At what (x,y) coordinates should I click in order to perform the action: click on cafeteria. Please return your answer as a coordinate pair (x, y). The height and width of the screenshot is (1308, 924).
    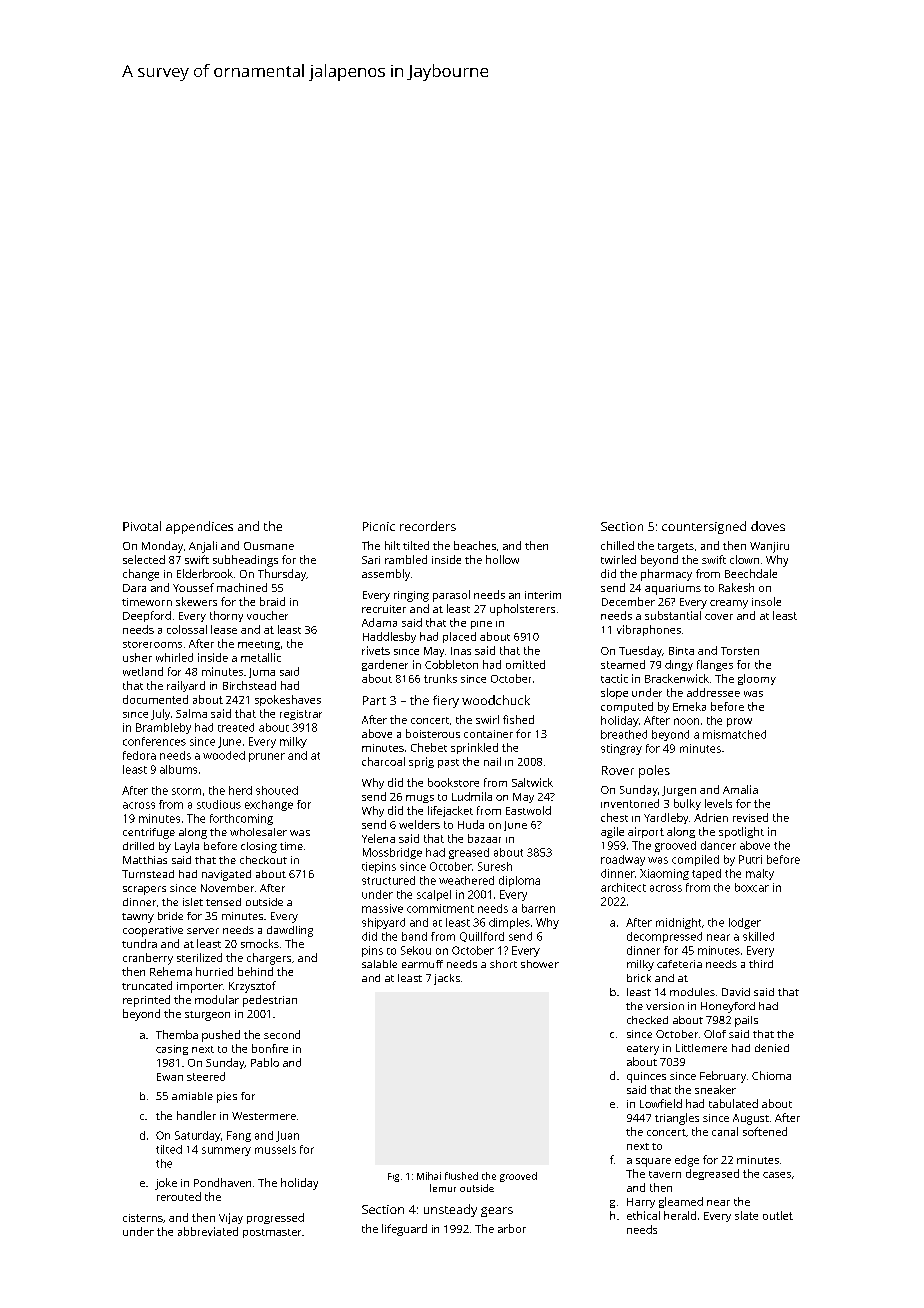
    Looking at the image, I should click on (679, 964).
